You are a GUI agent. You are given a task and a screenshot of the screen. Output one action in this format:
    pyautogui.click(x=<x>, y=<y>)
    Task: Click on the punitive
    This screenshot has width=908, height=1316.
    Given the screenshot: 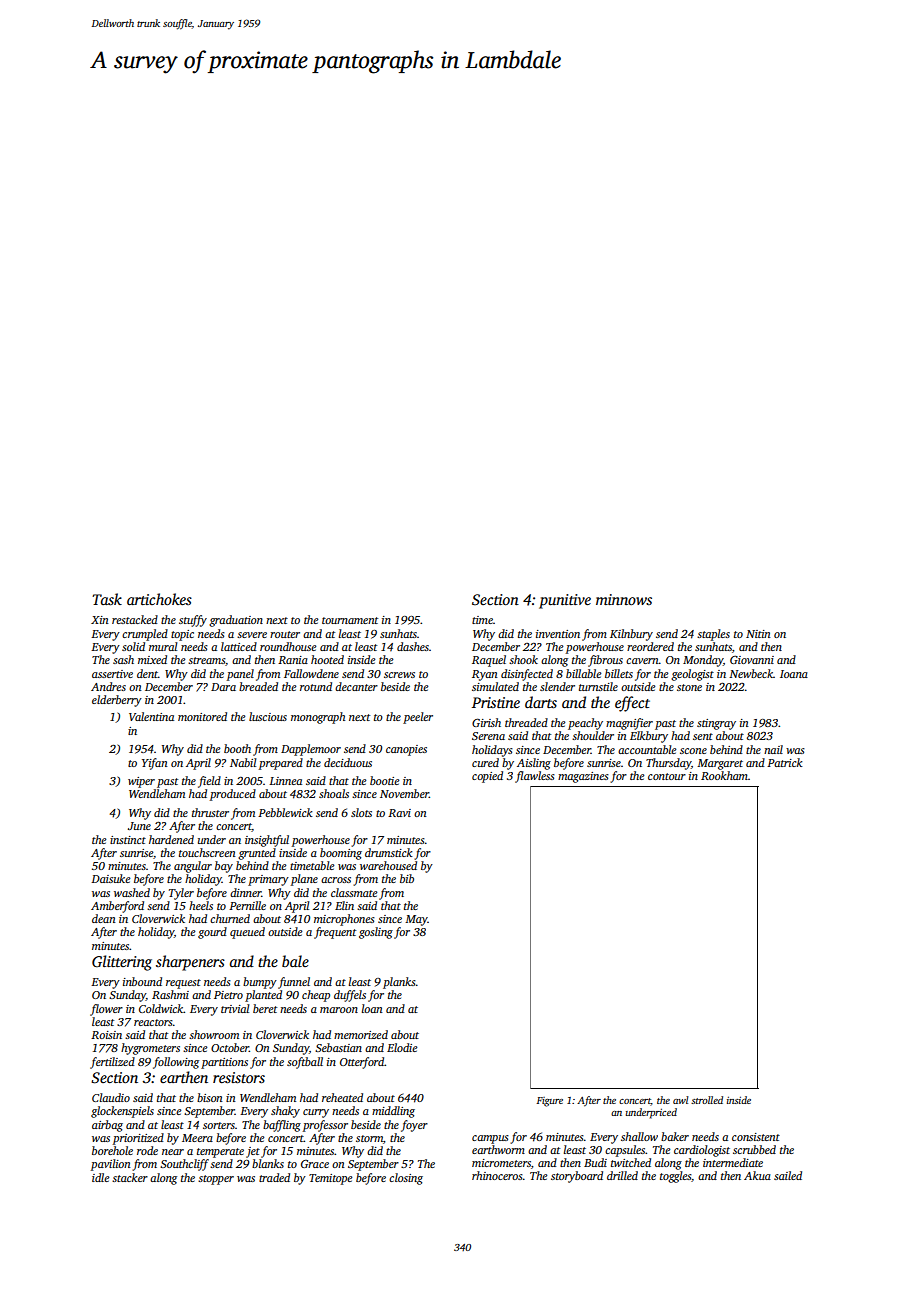 What is the action you would take?
    pyautogui.click(x=565, y=601)
